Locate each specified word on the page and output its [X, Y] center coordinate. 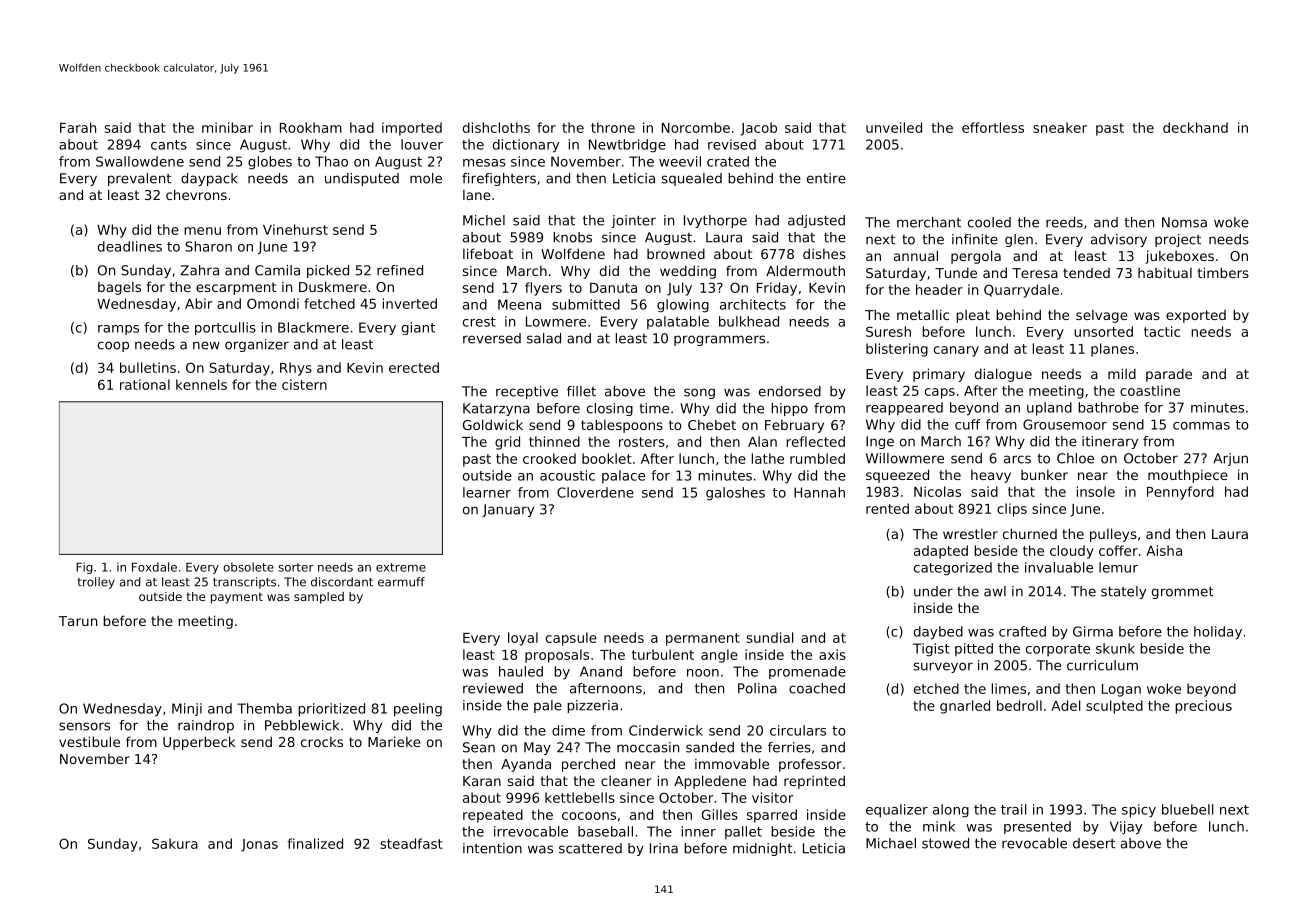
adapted [941, 552]
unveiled [894, 127]
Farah [78, 127]
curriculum [1102, 665]
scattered [590, 848]
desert [1094, 843]
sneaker [1060, 127]
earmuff [401, 582]
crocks [322, 742]
